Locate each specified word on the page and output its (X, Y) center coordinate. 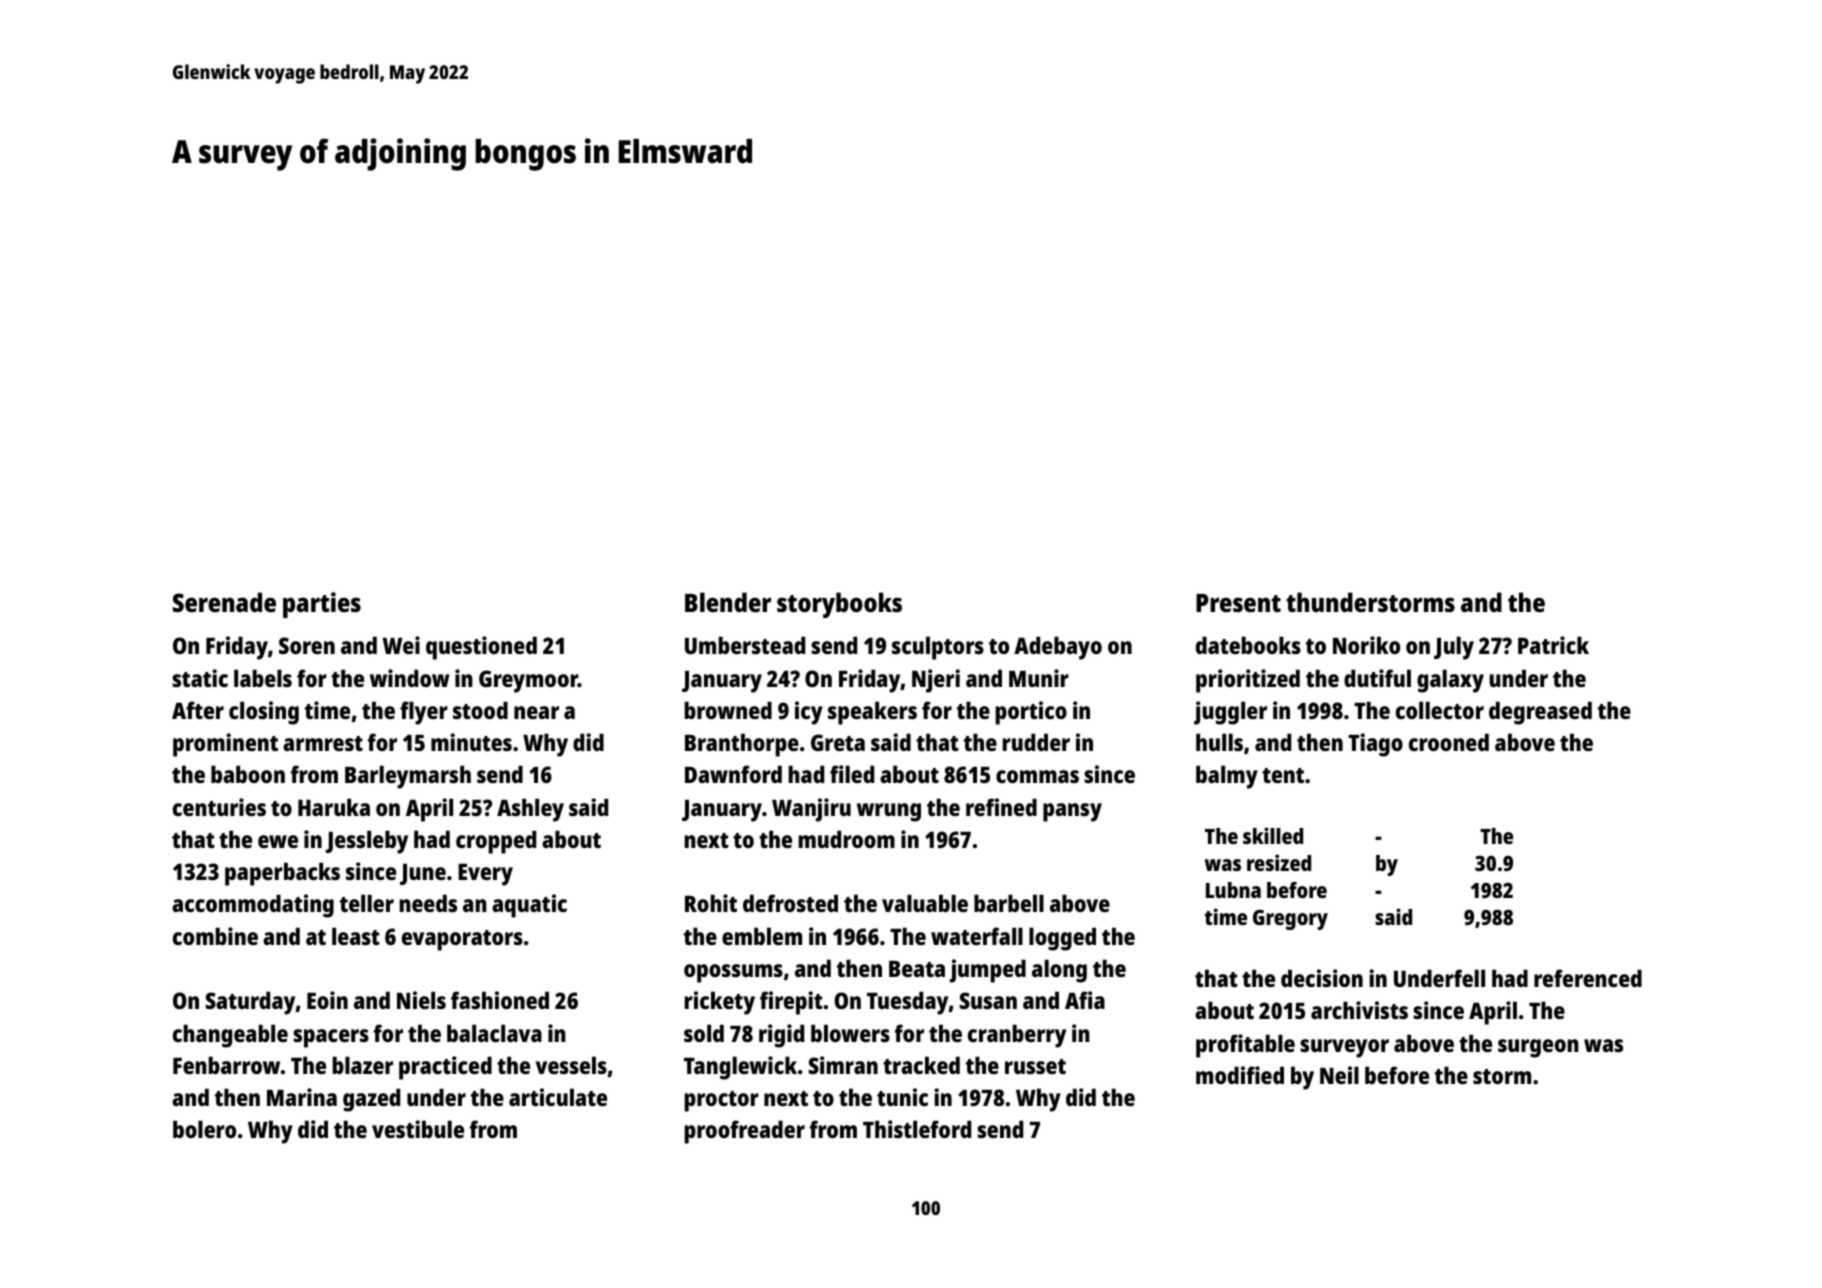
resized (1279, 862)
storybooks (839, 605)
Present (1238, 603)
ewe (278, 841)
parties (322, 605)
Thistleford (917, 1129)
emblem (762, 936)
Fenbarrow (226, 1065)
